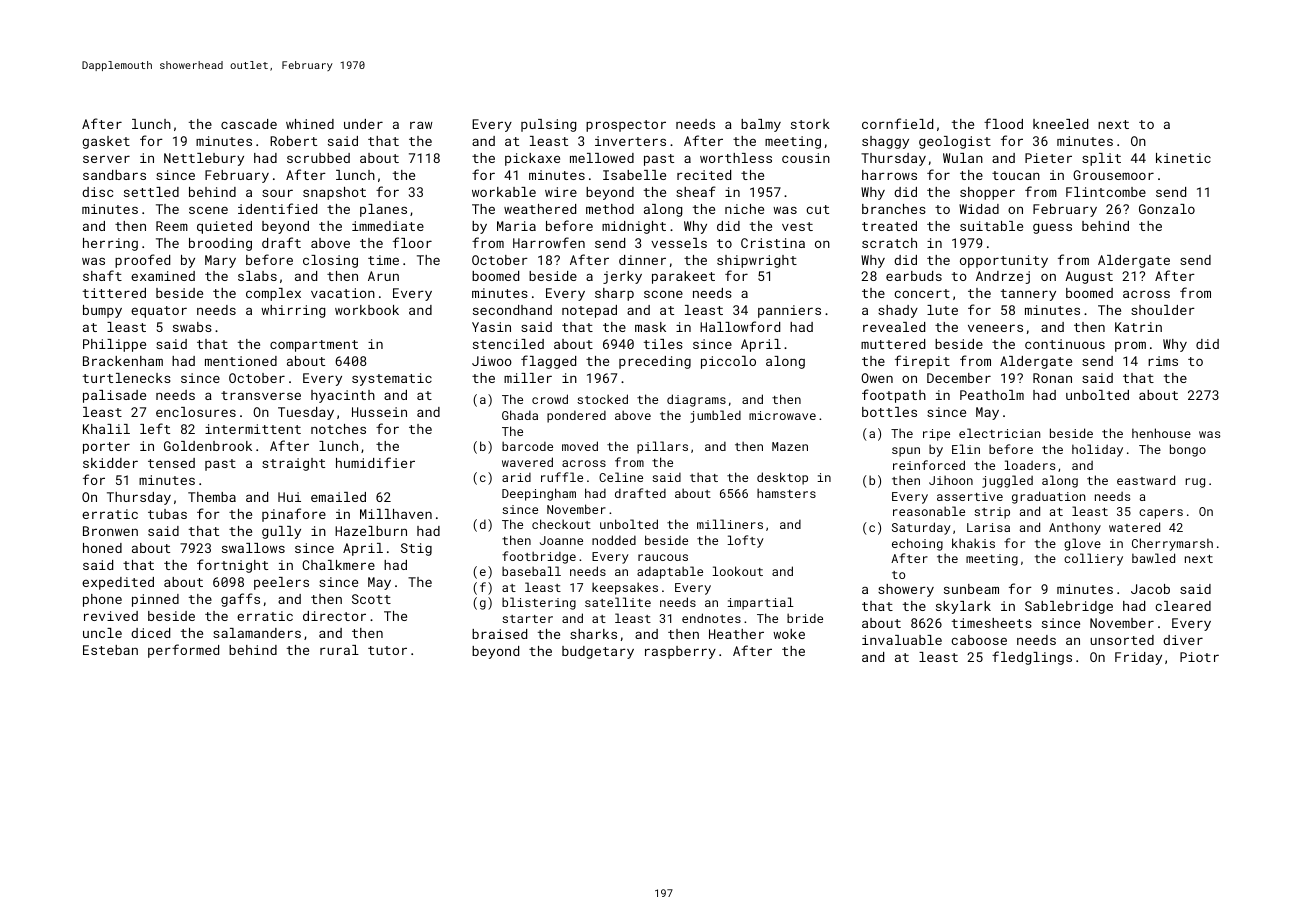  I want to click on gasket, so click(106, 142).
